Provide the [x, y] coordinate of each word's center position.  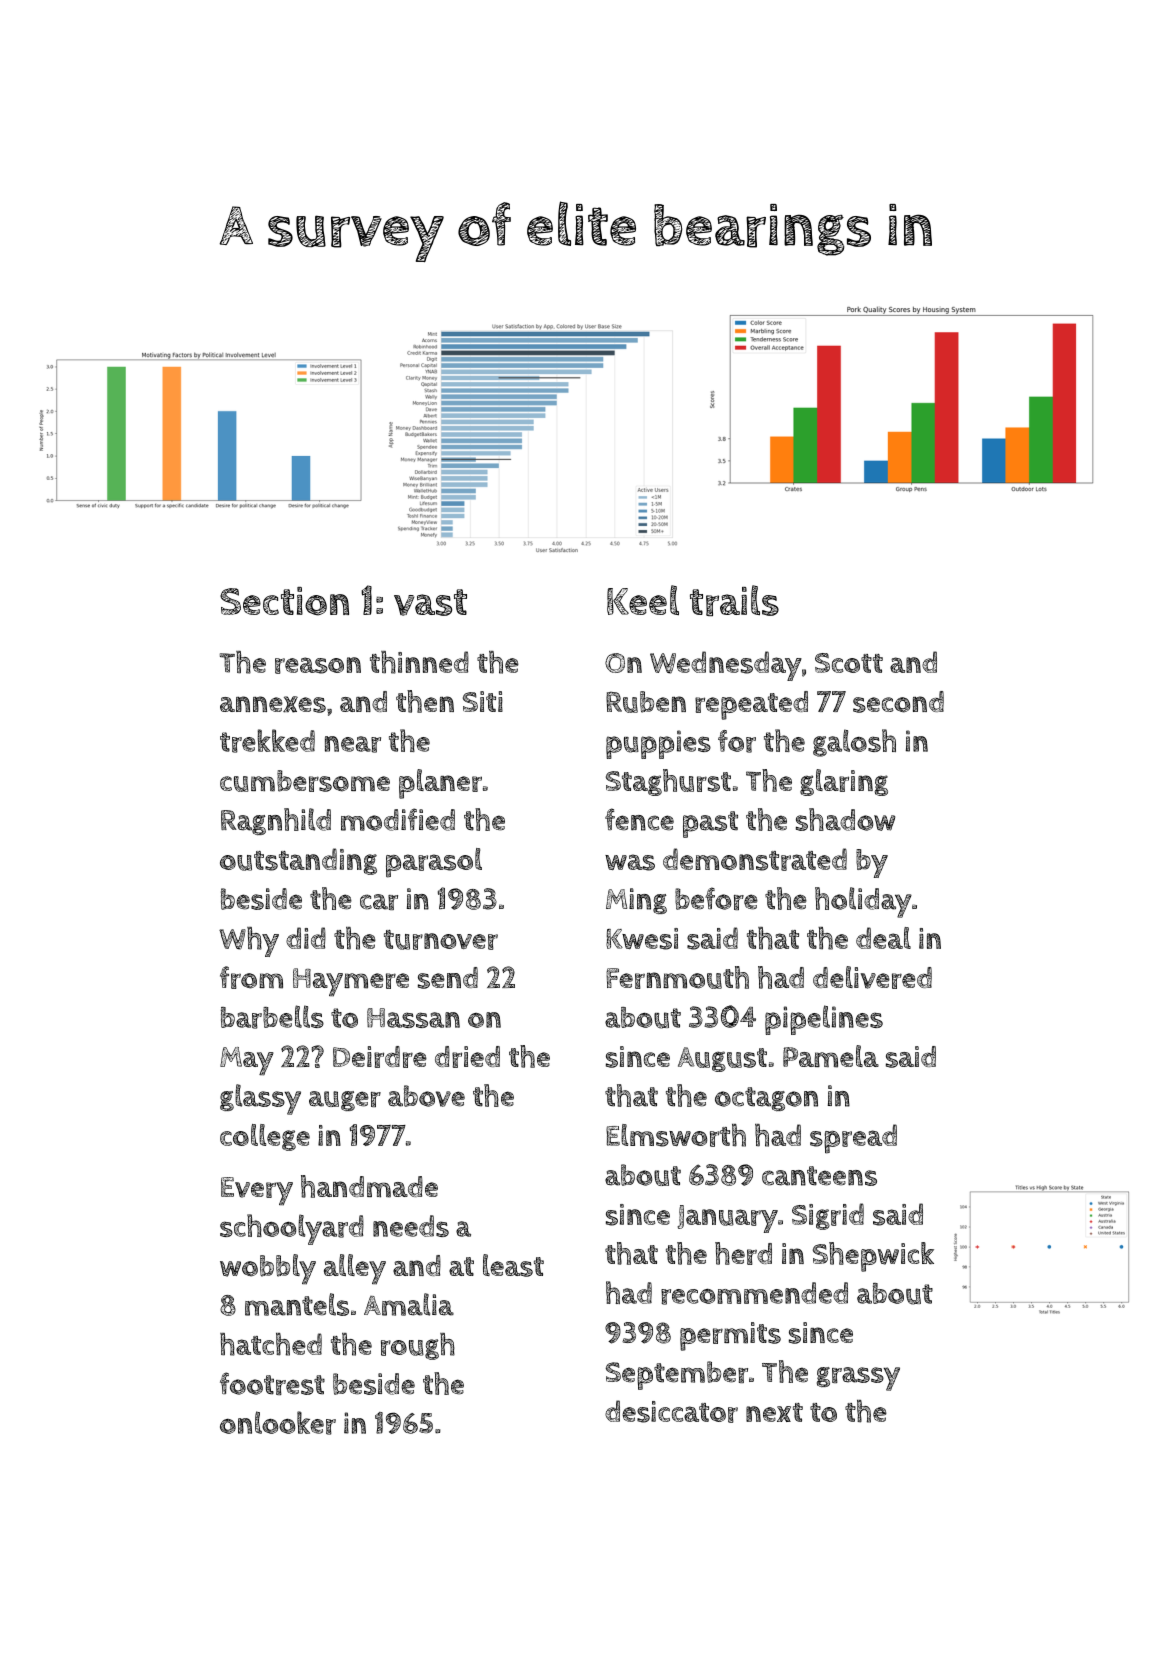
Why [249, 942]
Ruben [646, 702]
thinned [419, 662]
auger [345, 1101]
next [774, 1412]
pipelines [824, 1020]
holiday [863, 902]
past [710, 824]
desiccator [671, 1411]
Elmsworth [676, 1135]
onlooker [278, 1423]
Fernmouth [677, 977]
